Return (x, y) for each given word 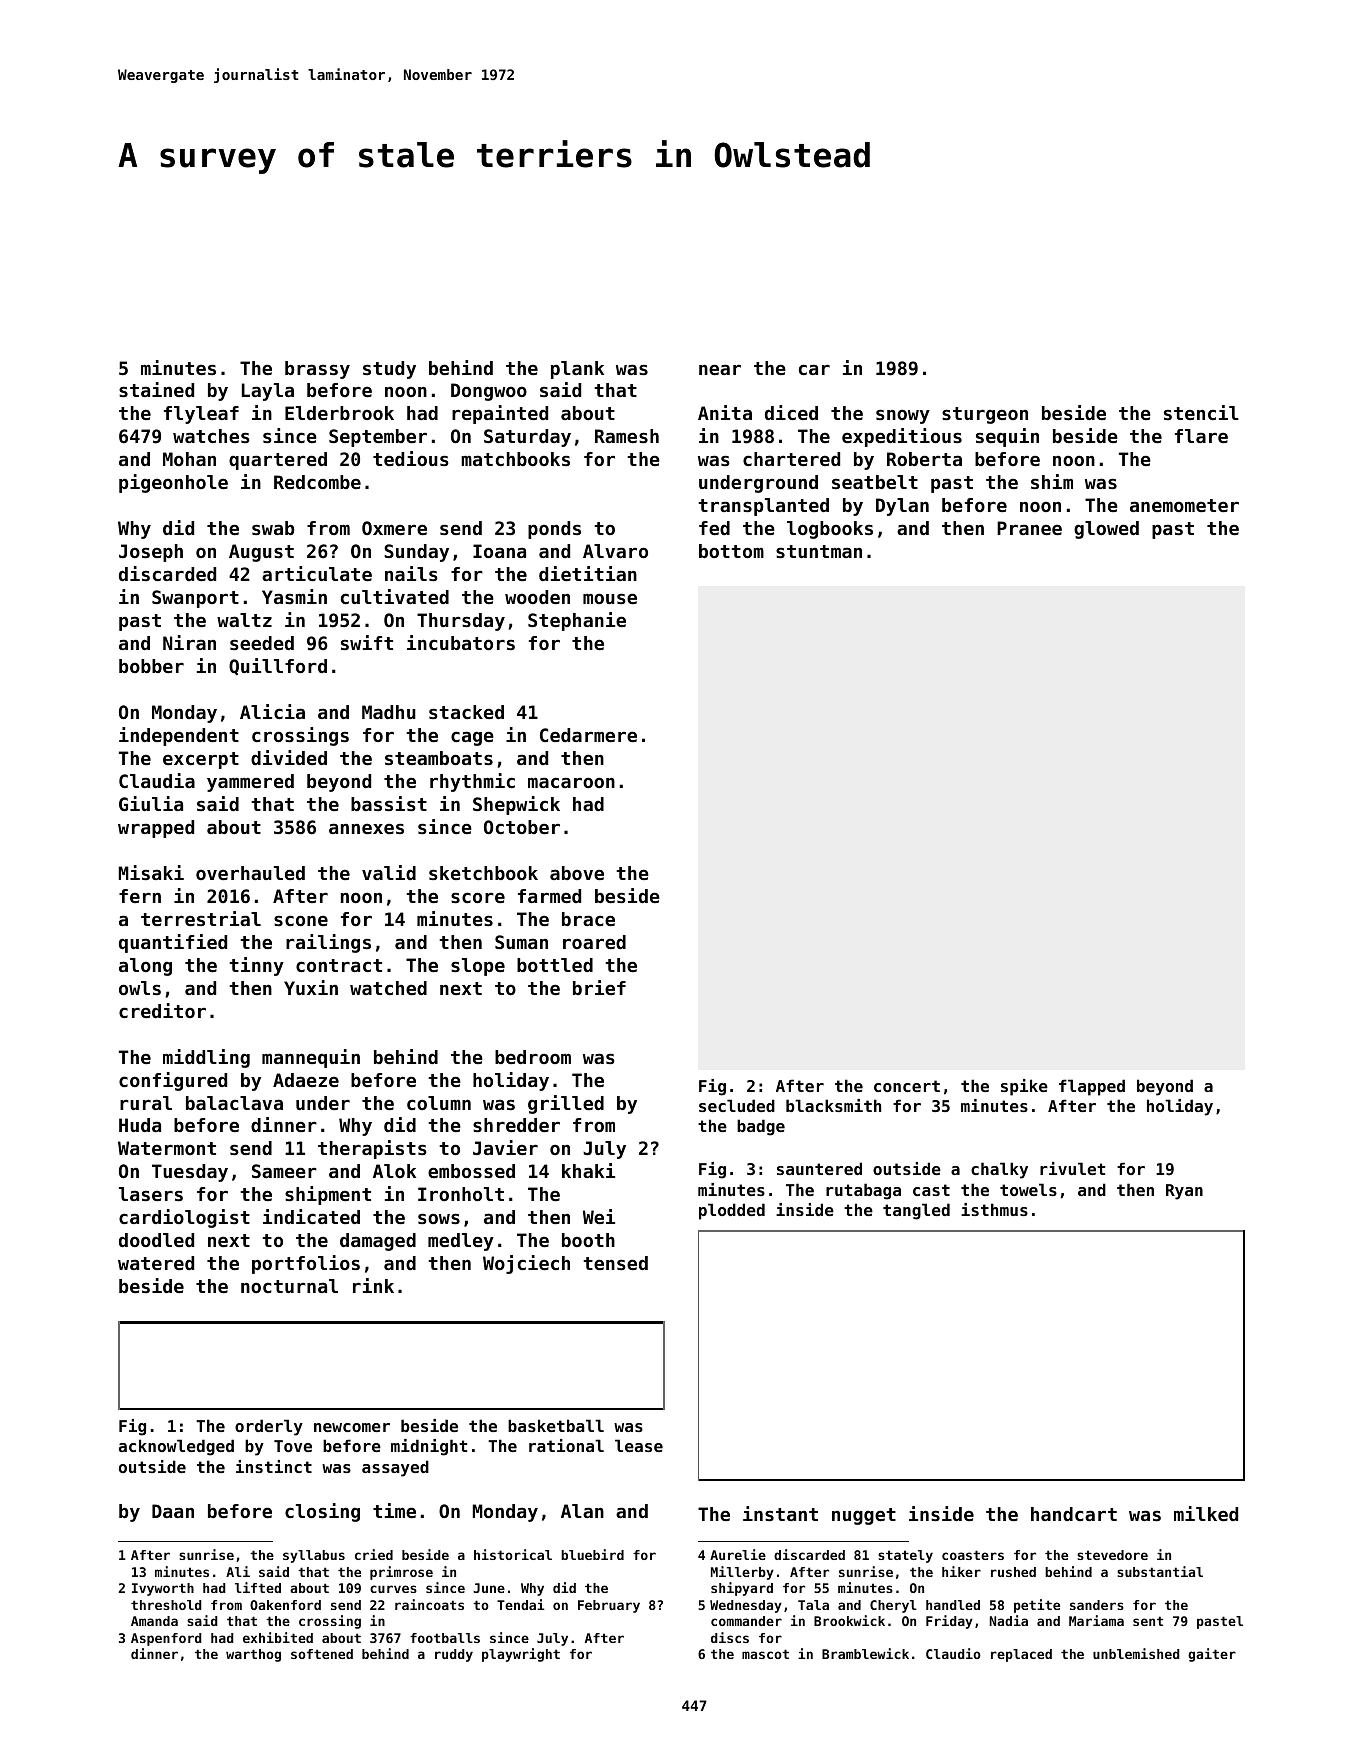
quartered (278, 461)
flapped (1092, 1087)
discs (730, 1637)
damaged (378, 1242)
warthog (253, 1655)
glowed (1106, 530)
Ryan (1184, 1192)
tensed (615, 1263)
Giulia (151, 803)
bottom (731, 551)
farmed (549, 896)
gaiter (1212, 1655)
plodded (732, 1211)
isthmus (994, 1209)
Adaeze (306, 1080)
